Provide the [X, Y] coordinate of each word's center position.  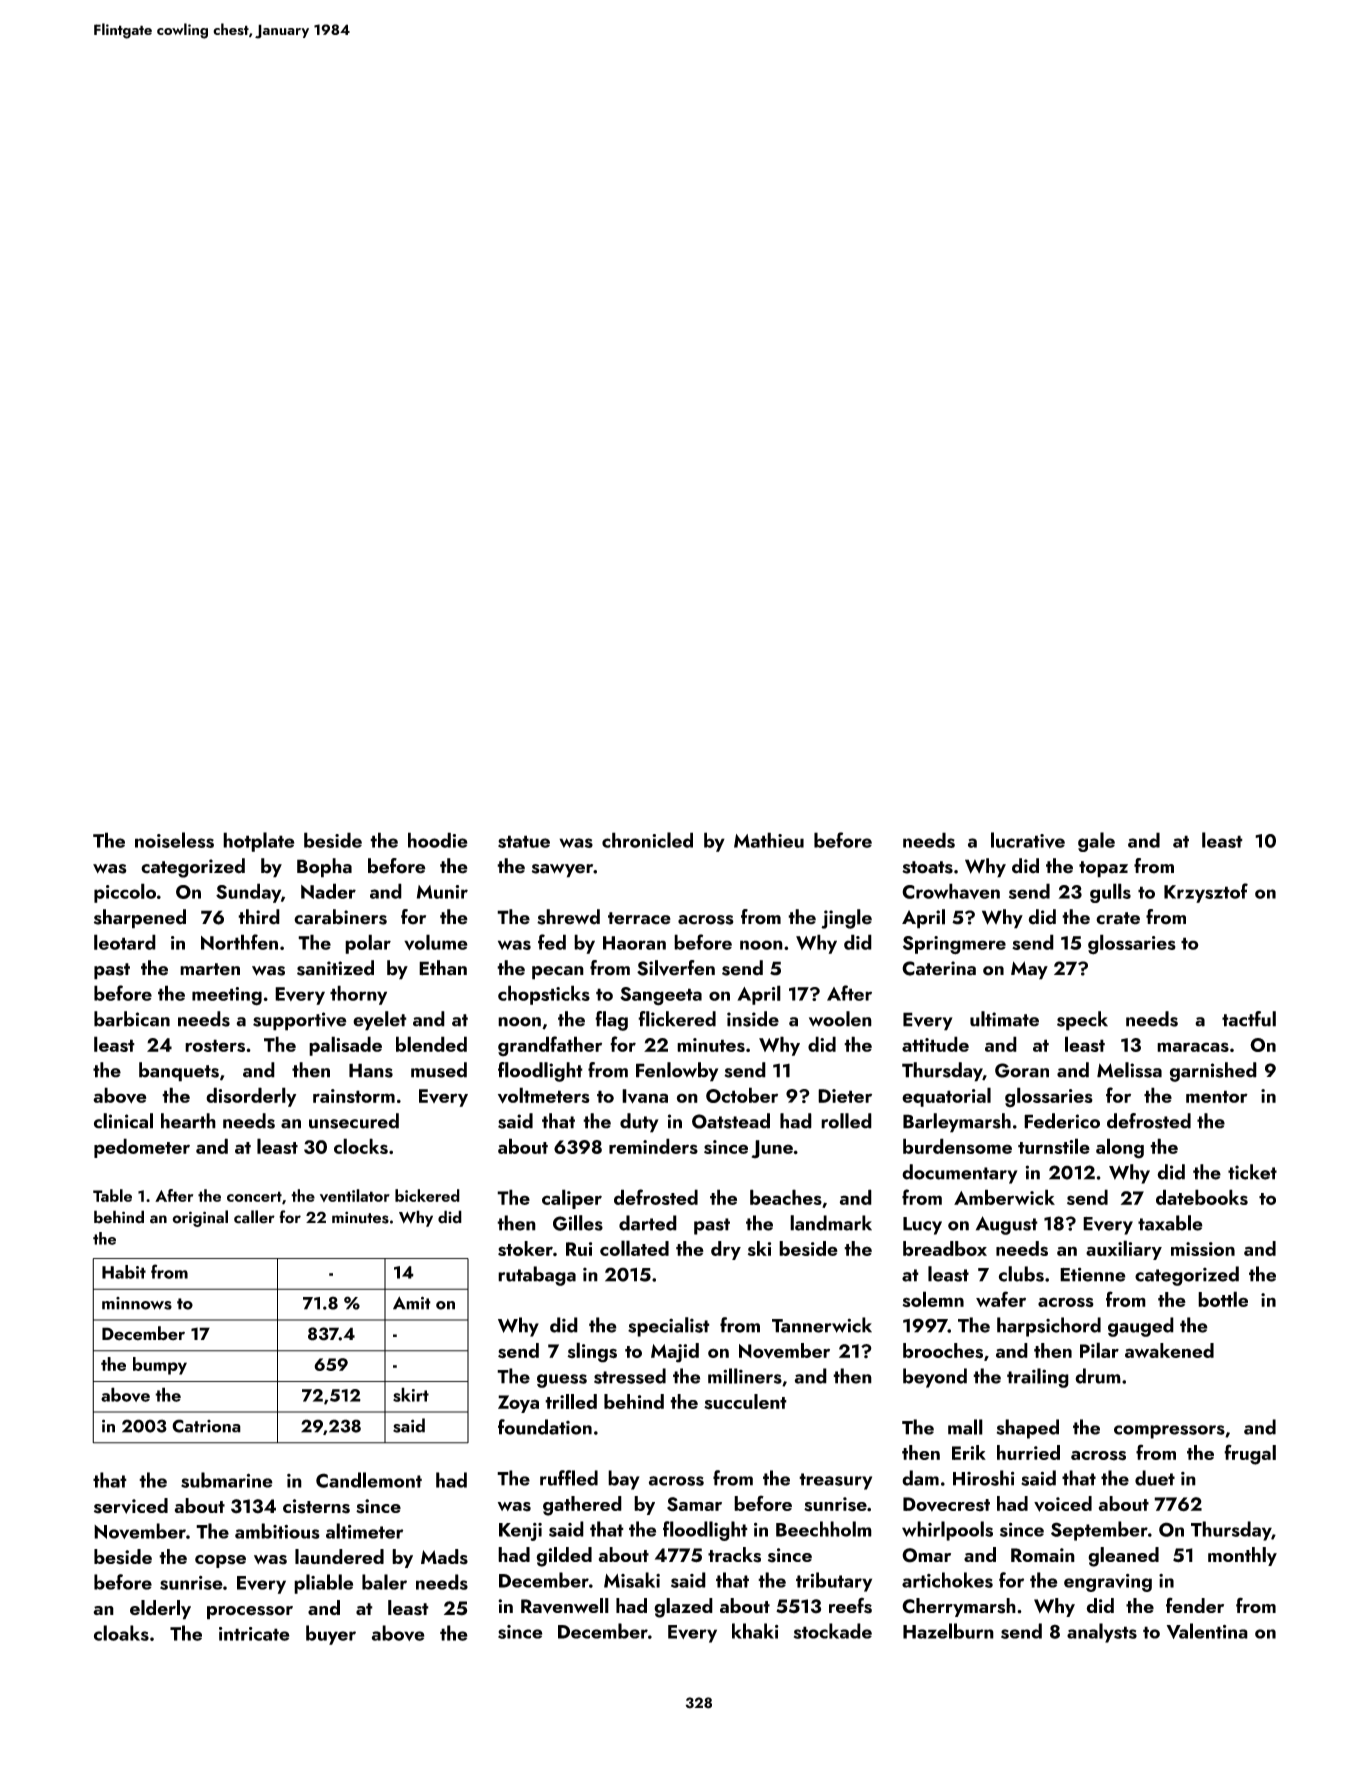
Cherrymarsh [959, 1607]
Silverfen [676, 968]
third [259, 917]
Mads [444, 1557]
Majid [675, 1353]
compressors [1169, 1432]
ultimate [1004, 1019]
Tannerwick [822, 1325]
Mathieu [769, 840]
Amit [412, 1303]
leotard [125, 942]
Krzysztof [1206, 893]
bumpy [160, 1366]
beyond [935, 1378]
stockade [833, 1631]
